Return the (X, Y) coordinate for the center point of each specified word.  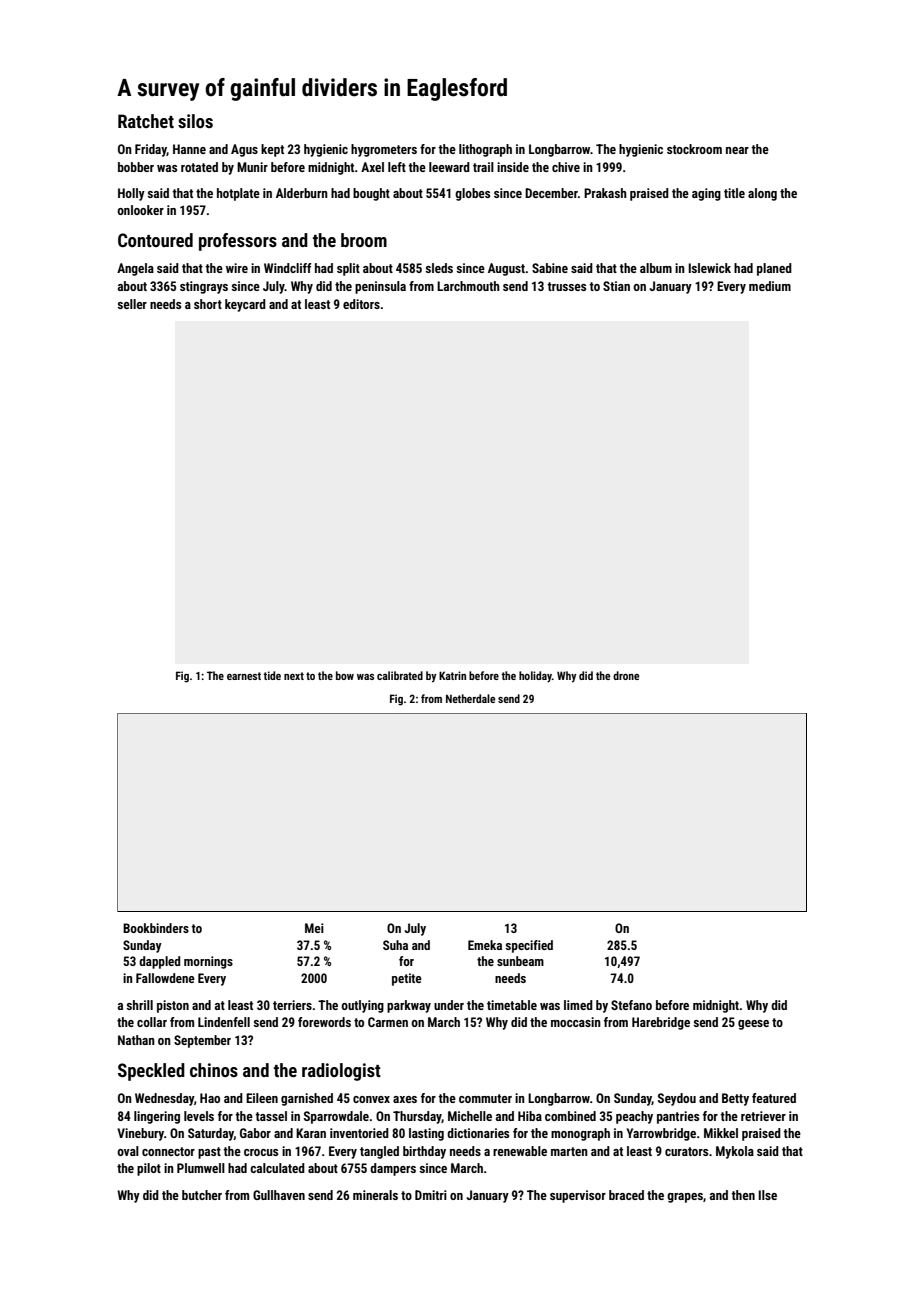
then (743, 1195)
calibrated (400, 675)
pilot (149, 1169)
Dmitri (431, 1195)
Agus (244, 150)
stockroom (694, 149)
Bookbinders (156, 928)
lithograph (485, 150)
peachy (634, 1117)
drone (626, 675)
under (449, 1005)
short (208, 304)
